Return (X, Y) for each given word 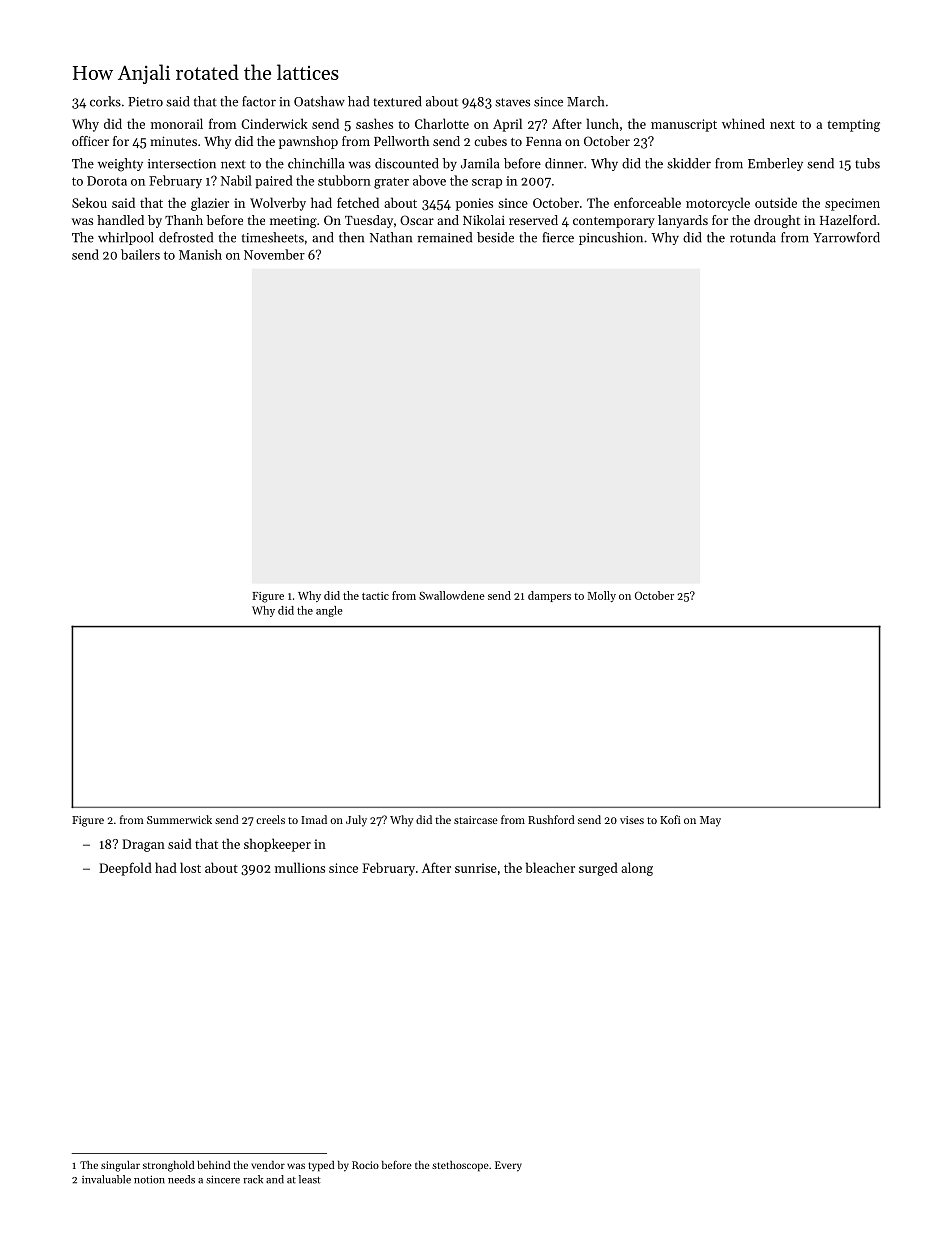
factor (259, 101)
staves (512, 102)
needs (181, 1179)
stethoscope (460, 1166)
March (585, 101)
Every (508, 1166)
